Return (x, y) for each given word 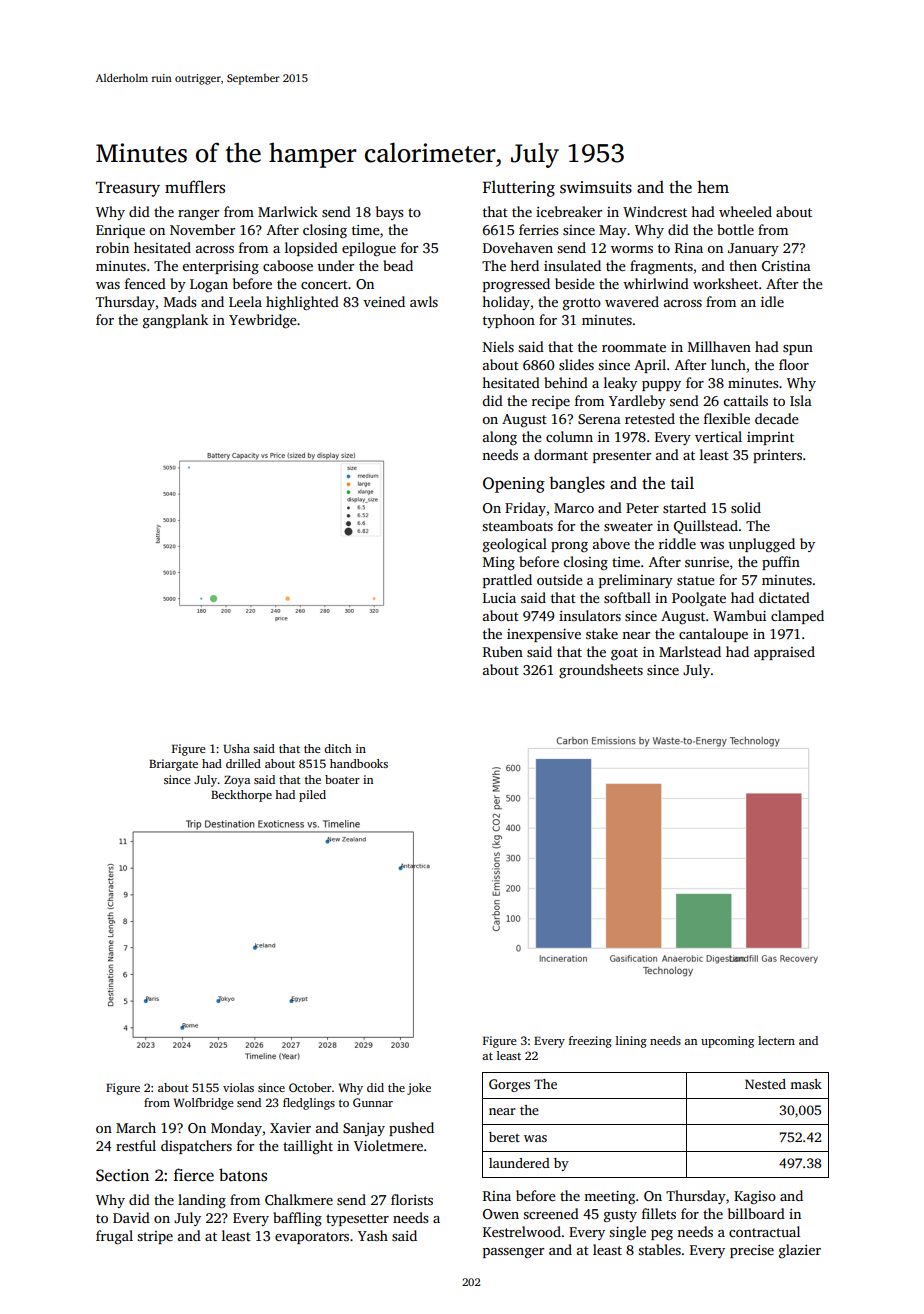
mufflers (195, 187)
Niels (498, 346)
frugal (114, 1237)
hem (713, 186)
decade (777, 418)
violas (238, 1087)
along (500, 438)
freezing (590, 1042)
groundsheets (601, 671)
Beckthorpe (241, 796)
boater (342, 779)
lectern (776, 1040)
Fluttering (519, 188)
